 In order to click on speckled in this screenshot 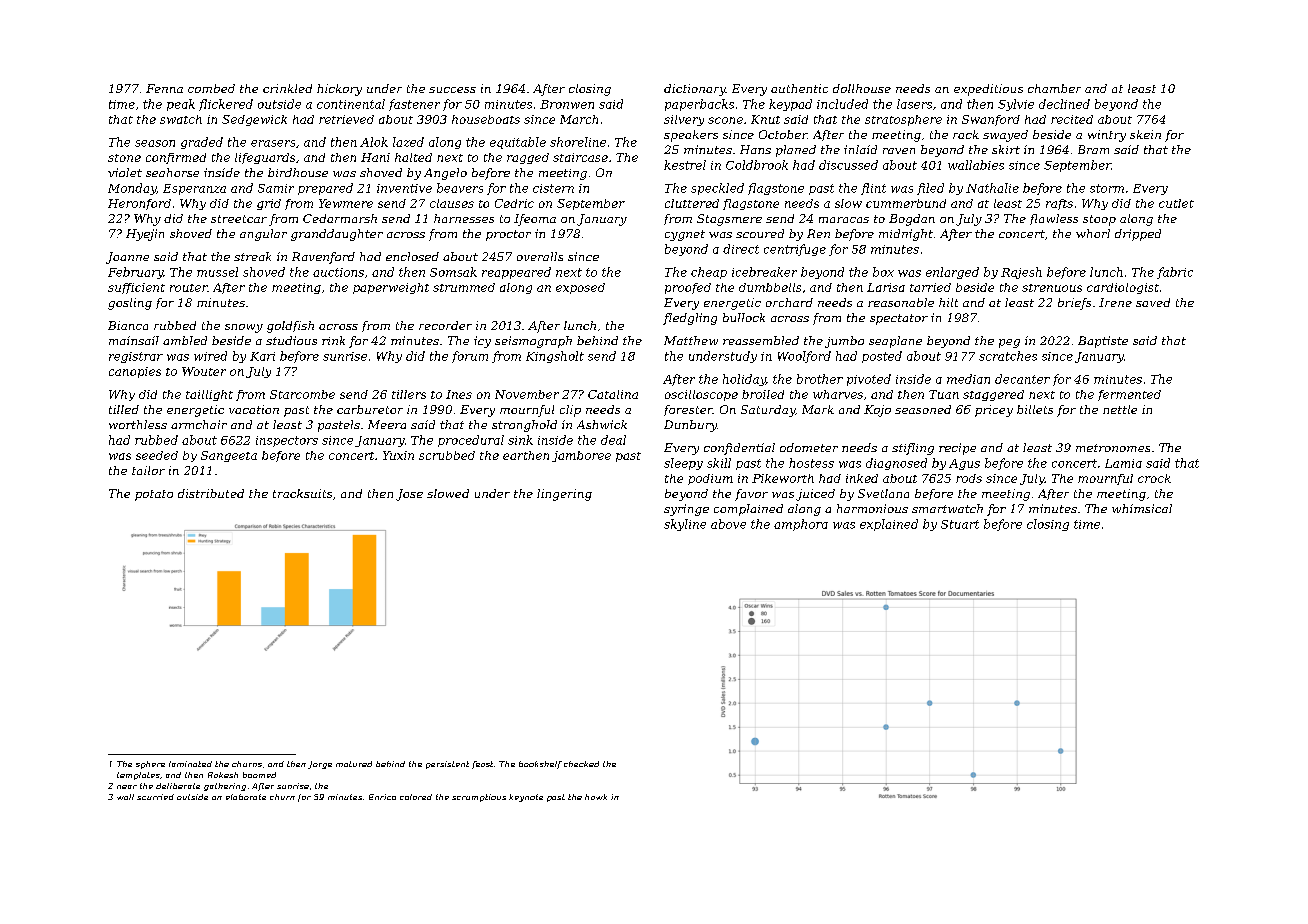, I will do `click(717, 189)`.
